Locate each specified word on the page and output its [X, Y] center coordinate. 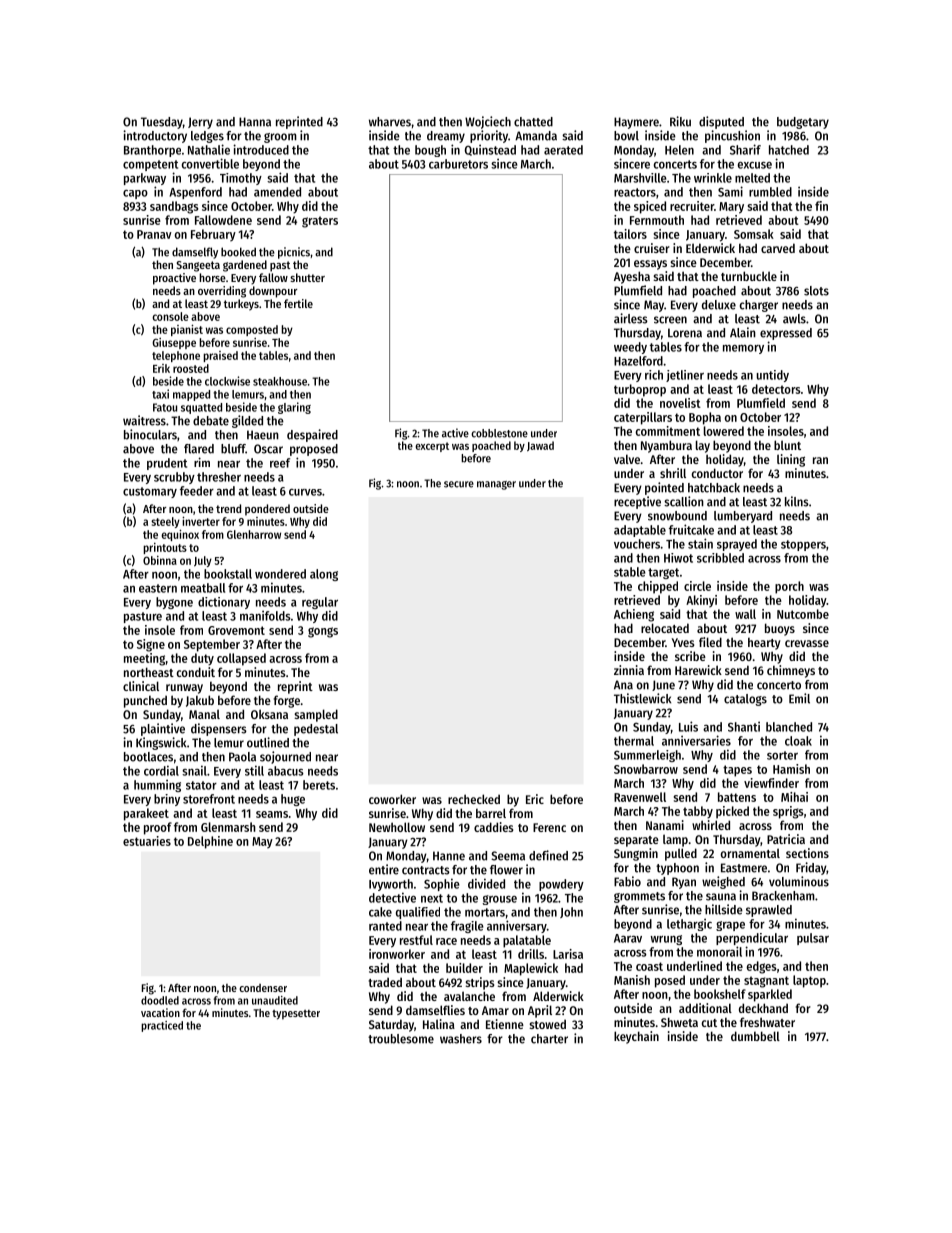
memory [743, 349]
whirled [711, 825]
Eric [535, 799]
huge [293, 800]
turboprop [640, 390]
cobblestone [499, 433]
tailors [630, 234]
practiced [162, 1026]
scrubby [174, 478]
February [213, 235]
